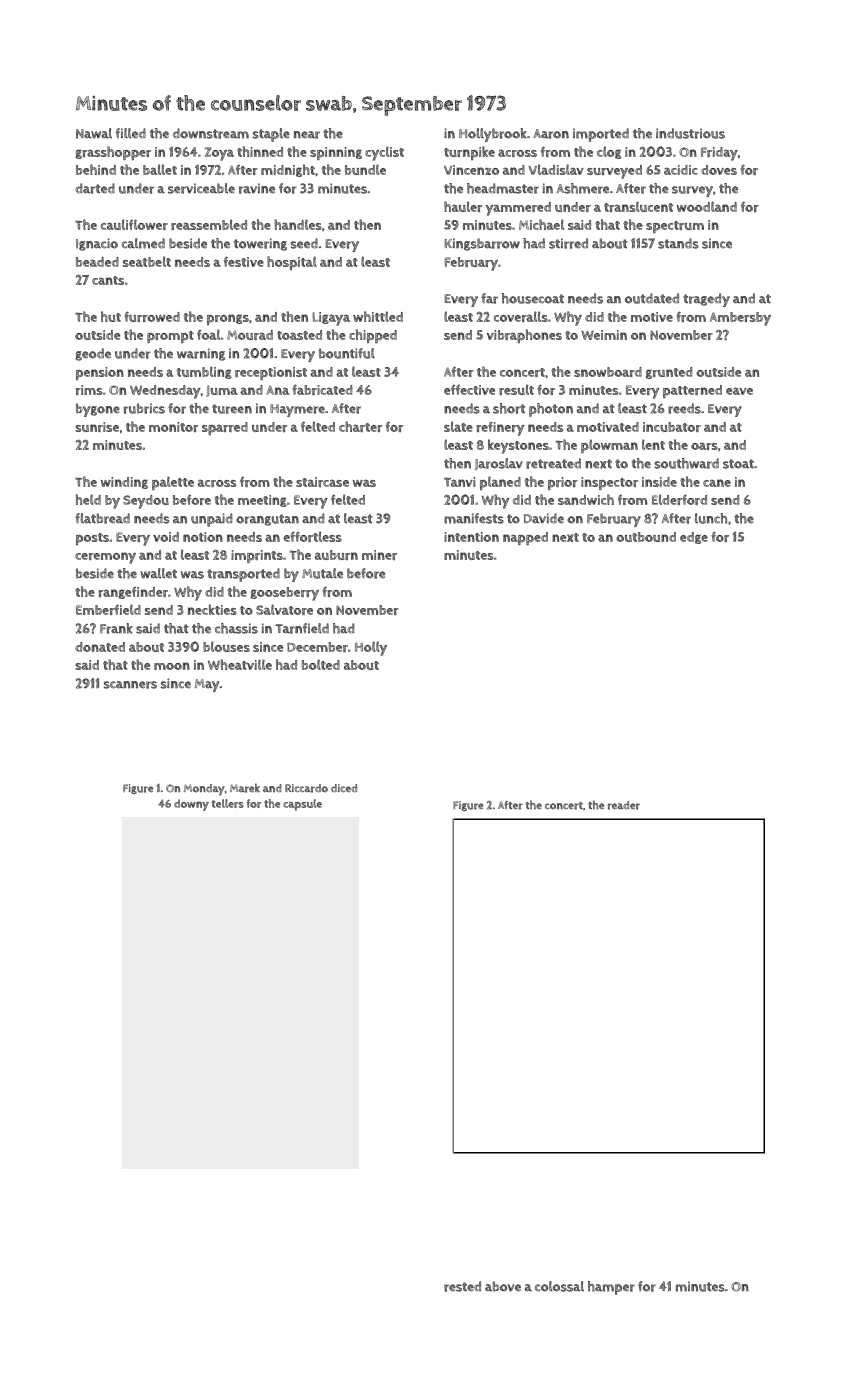  What do you see at coordinates (503, 1286) in the screenshot?
I see `above` at bounding box center [503, 1286].
